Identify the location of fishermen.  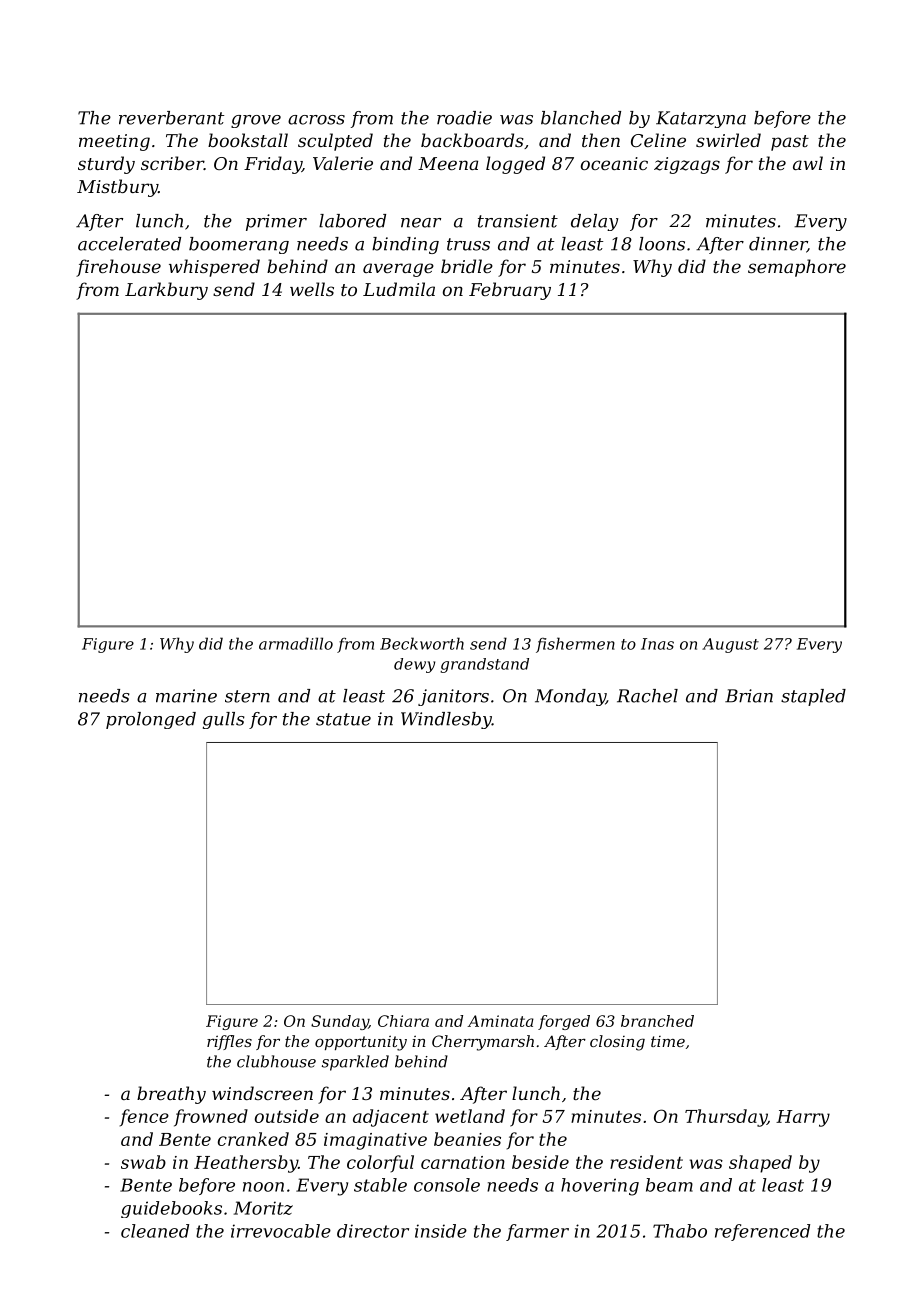
(575, 645).
